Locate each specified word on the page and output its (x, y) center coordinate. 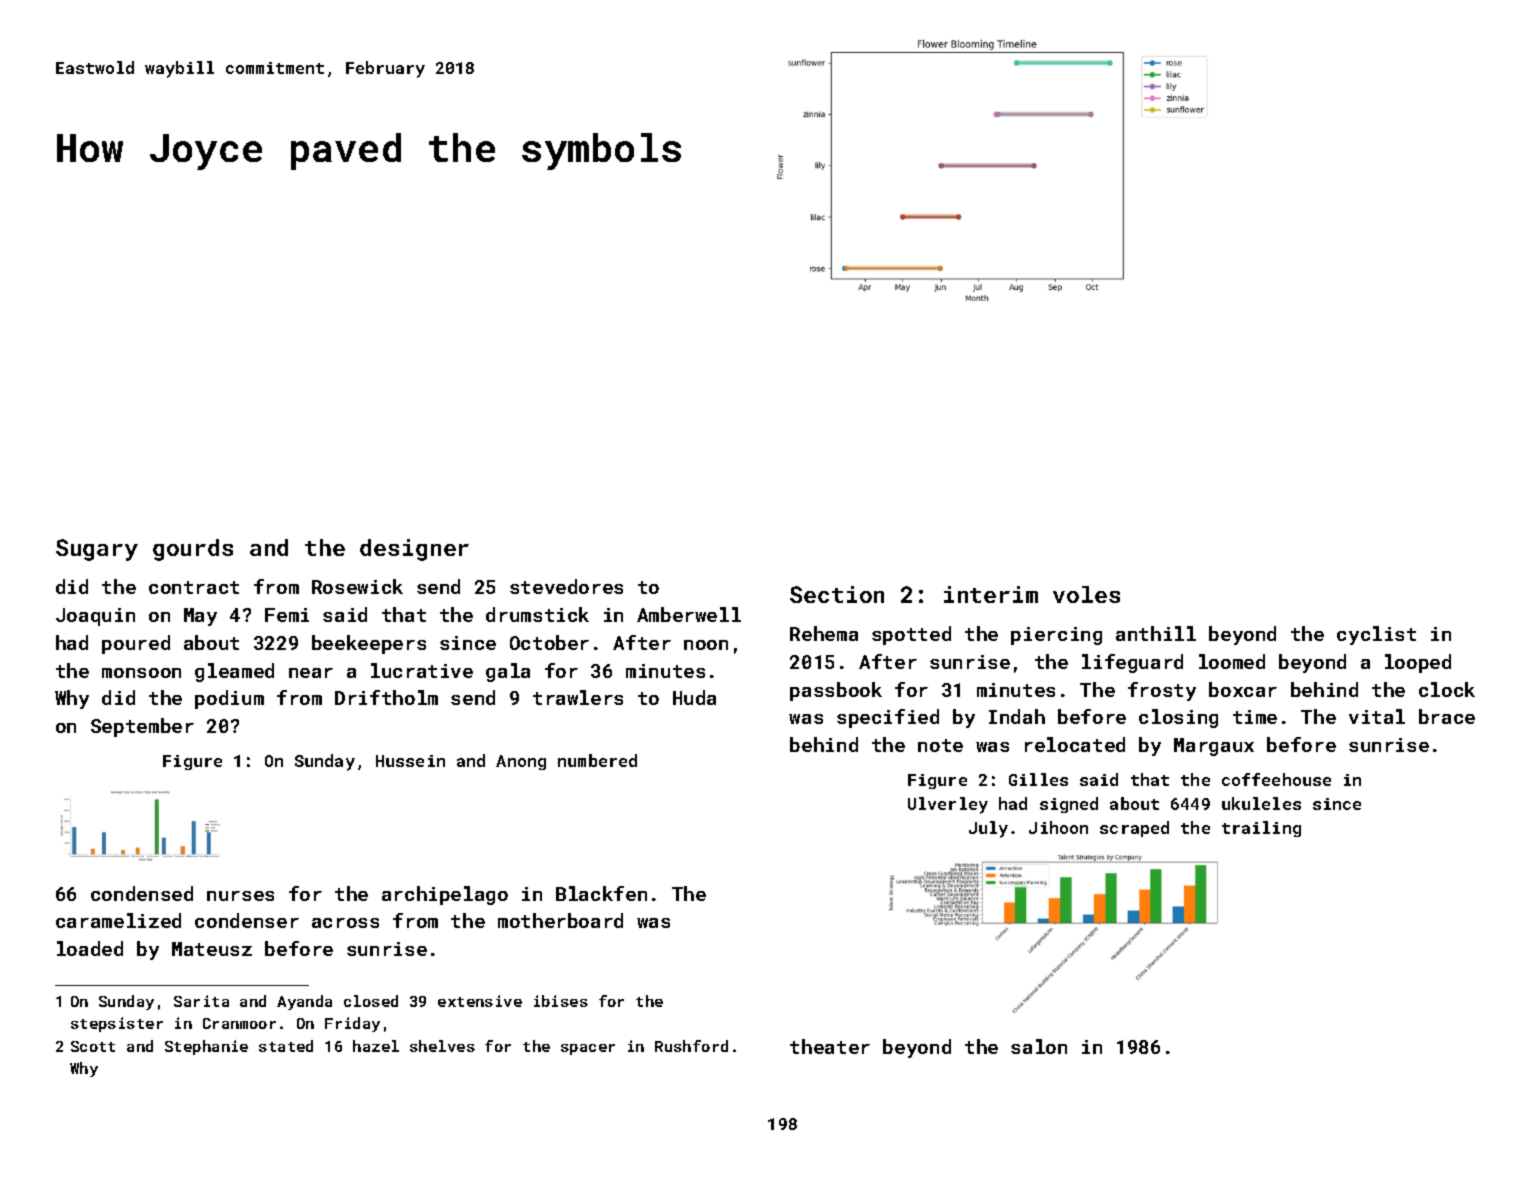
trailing (1261, 829)
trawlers (578, 697)
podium (229, 699)
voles (1086, 594)
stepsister (117, 1024)
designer (414, 550)
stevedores (566, 586)
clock (1447, 689)
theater (830, 1046)
